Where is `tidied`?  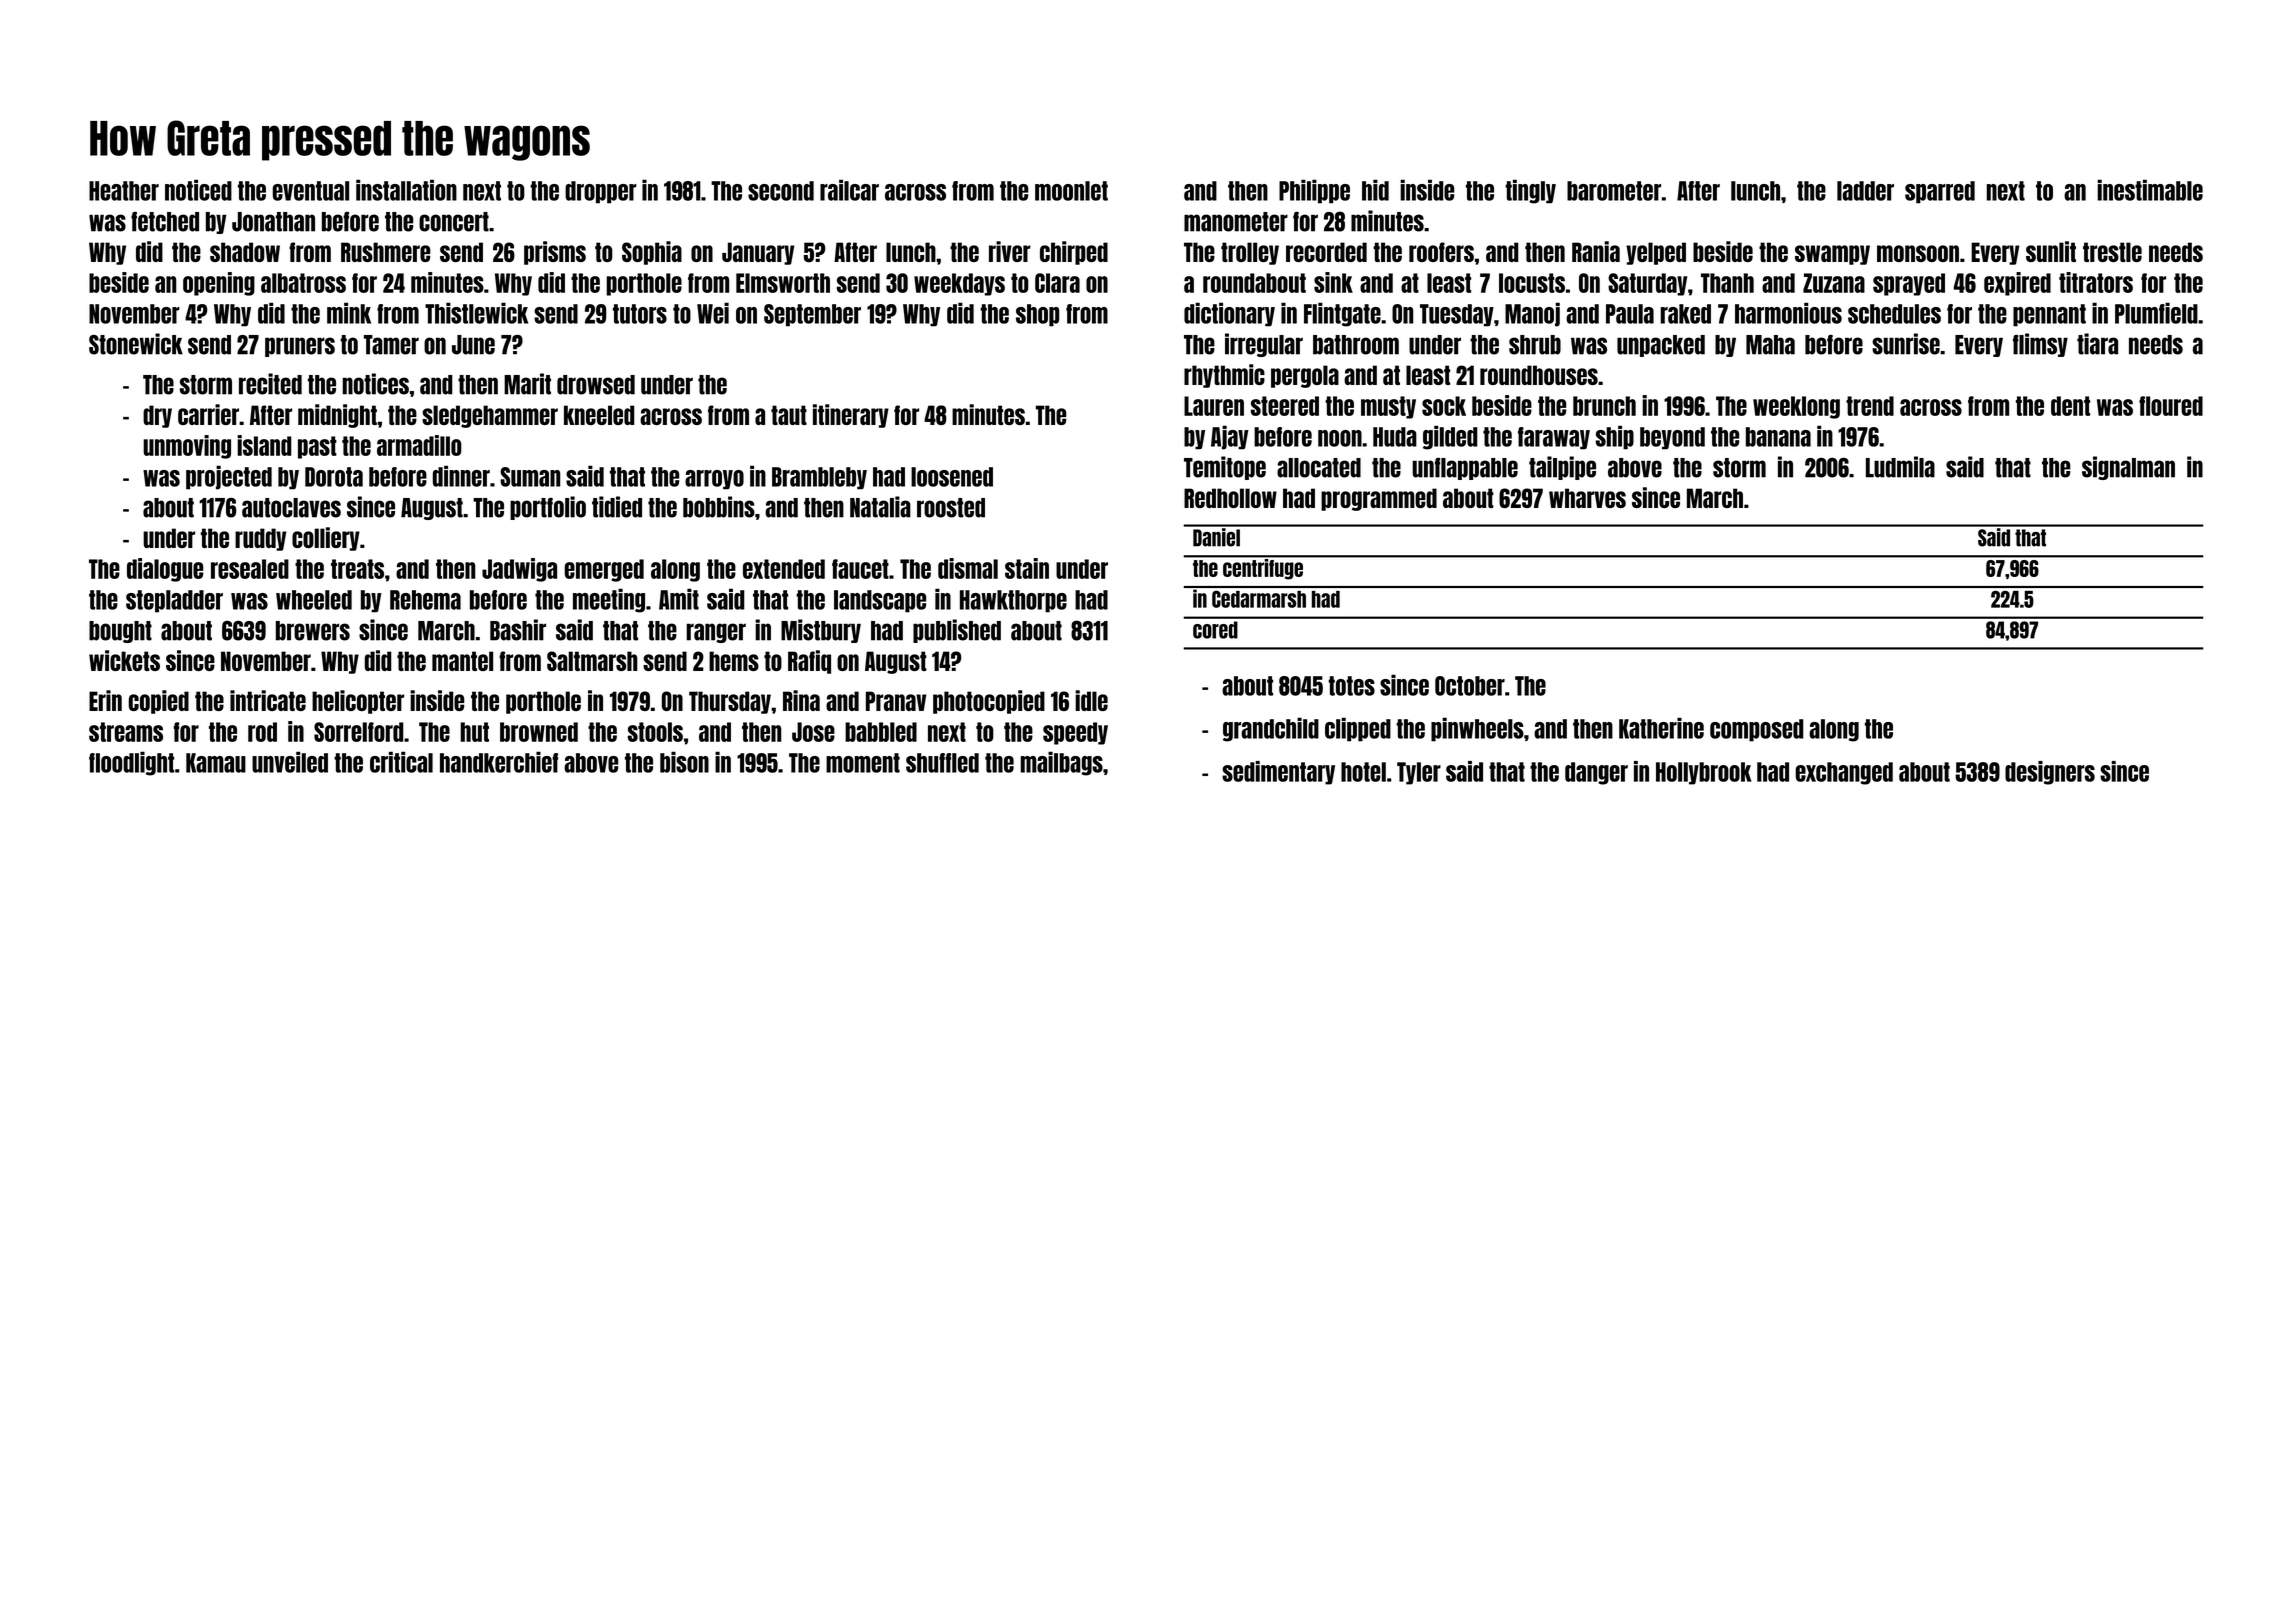
tidied is located at coordinates (617, 507).
